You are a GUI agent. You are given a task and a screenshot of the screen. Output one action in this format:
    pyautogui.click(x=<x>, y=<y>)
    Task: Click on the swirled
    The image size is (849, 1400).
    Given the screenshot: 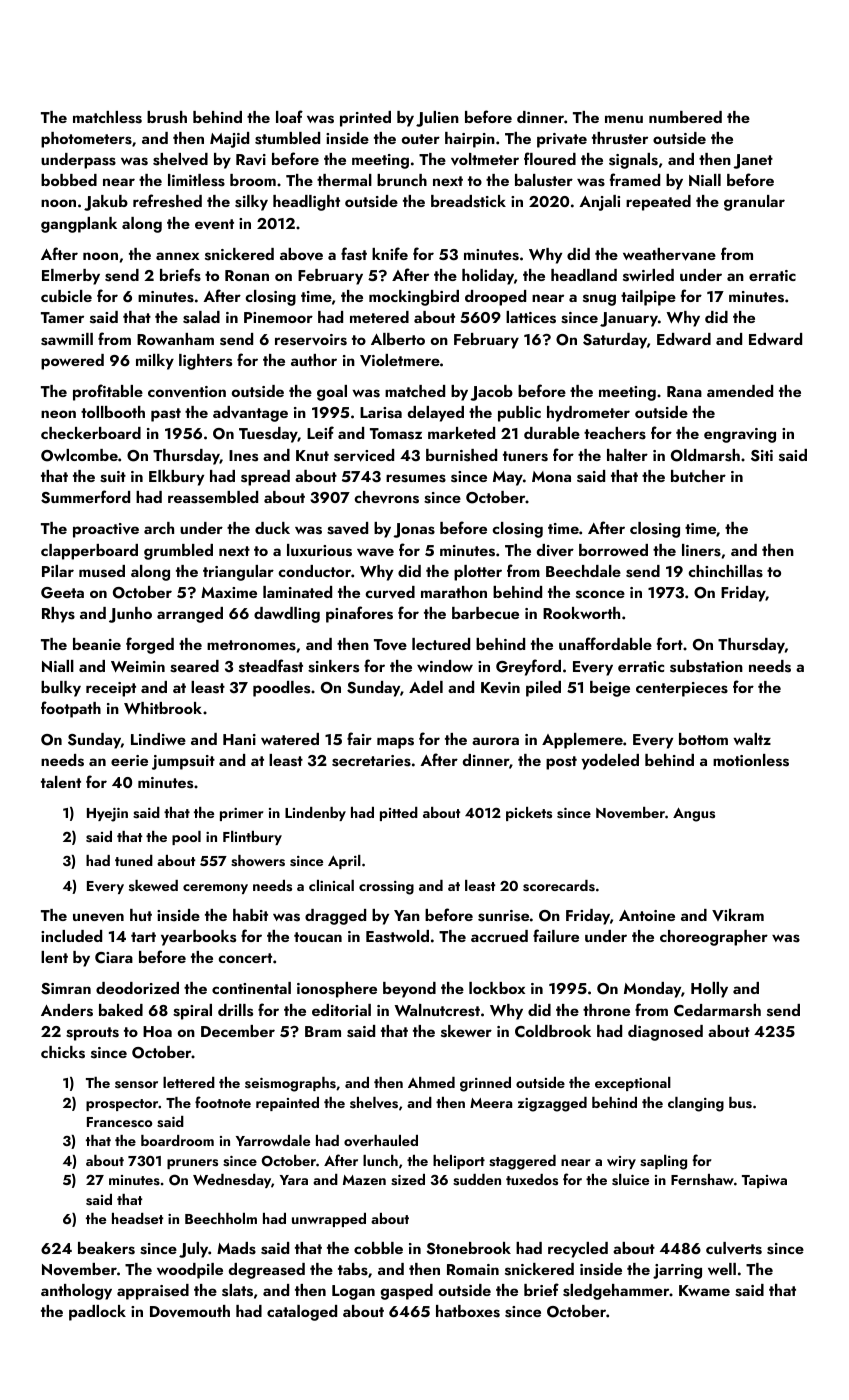 What is the action you would take?
    pyautogui.click(x=648, y=275)
